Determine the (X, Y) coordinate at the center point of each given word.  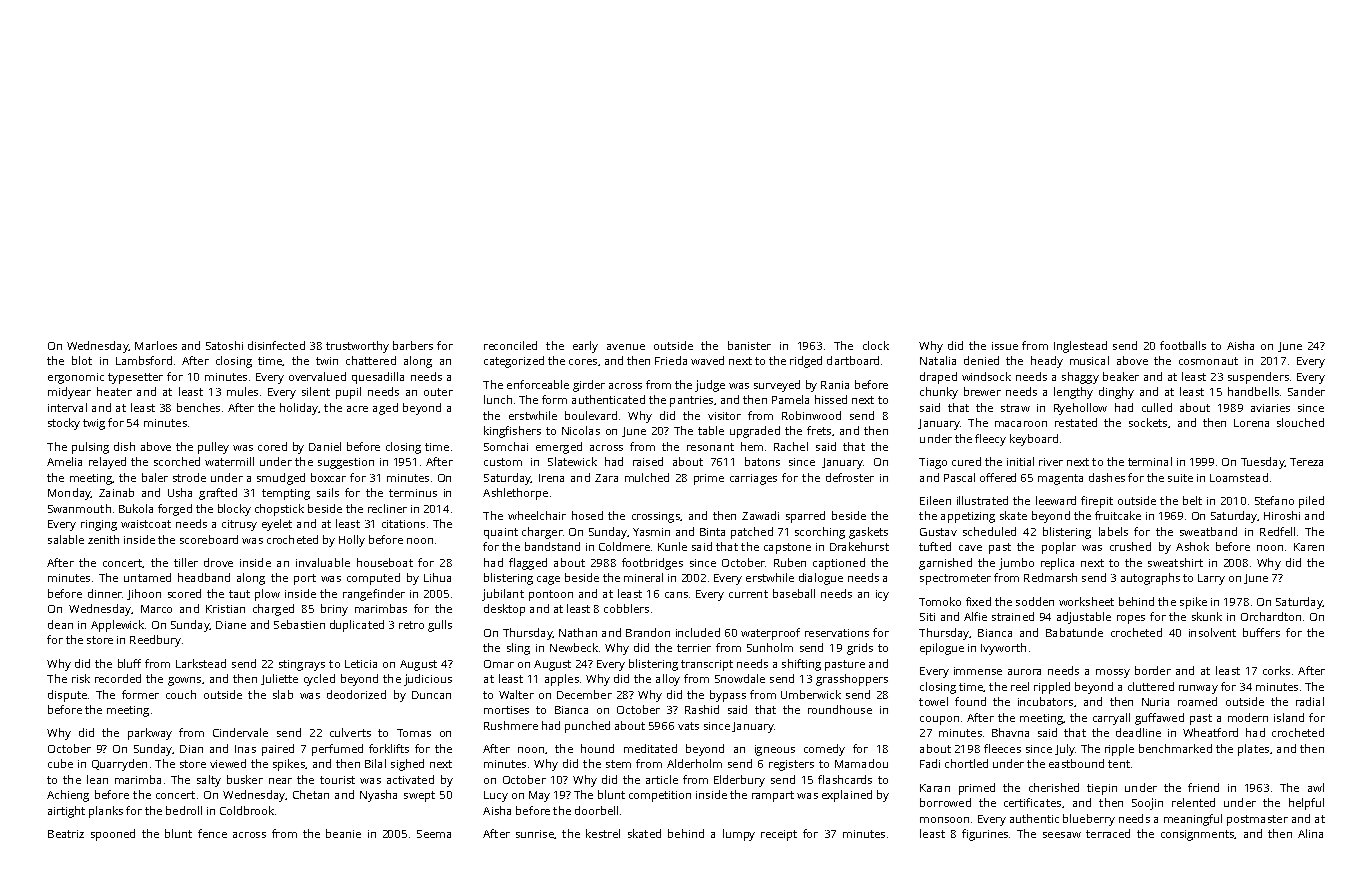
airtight (66, 812)
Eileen (935, 500)
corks (1276, 670)
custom (503, 462)
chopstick (279, 510)
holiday (299, 409)
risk (81, 678)
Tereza (1306, 462)
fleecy (990, 440)
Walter (516, 694)
